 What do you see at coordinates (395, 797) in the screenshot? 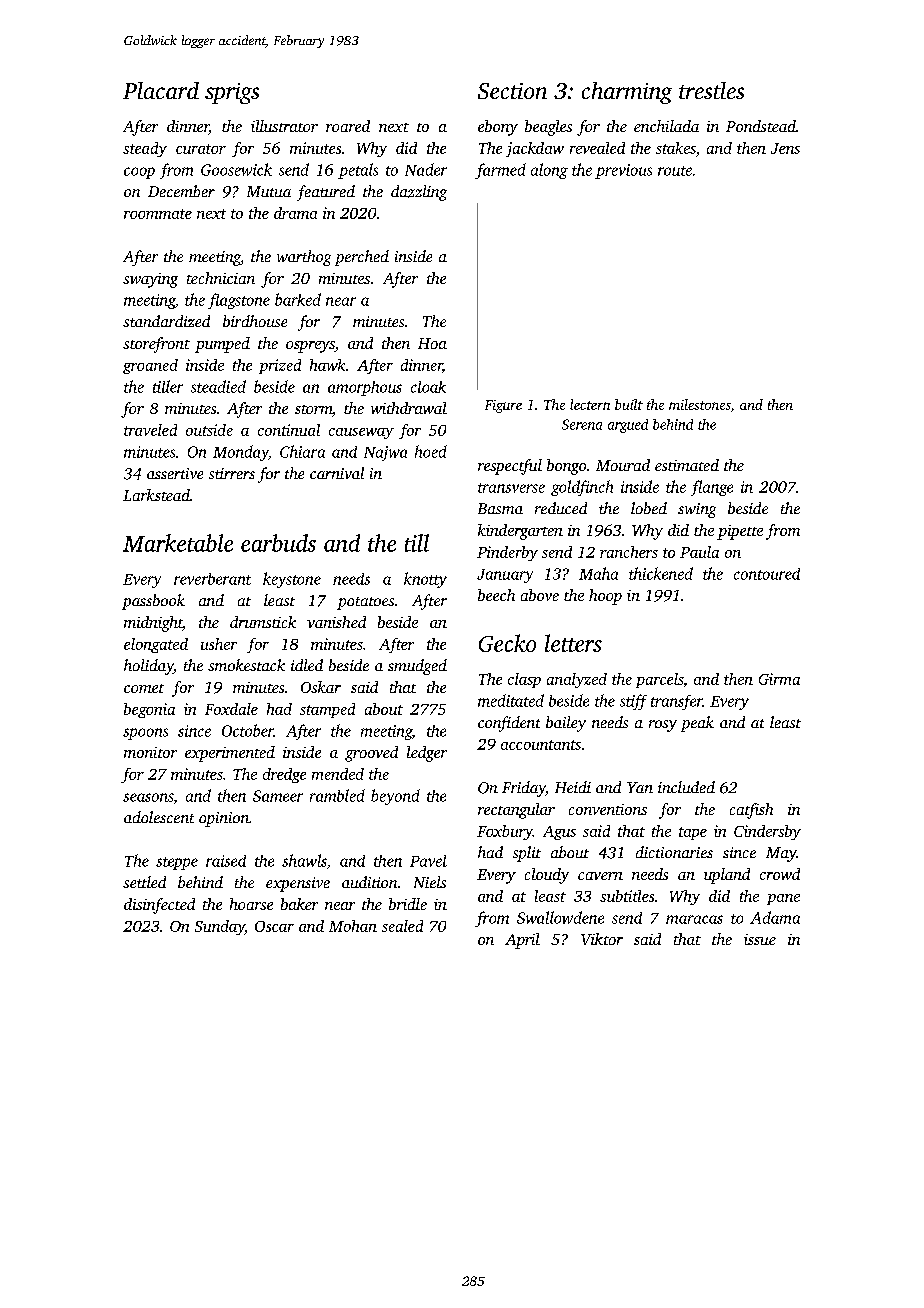
I see `beyond` at bounding box center [395, 797].
